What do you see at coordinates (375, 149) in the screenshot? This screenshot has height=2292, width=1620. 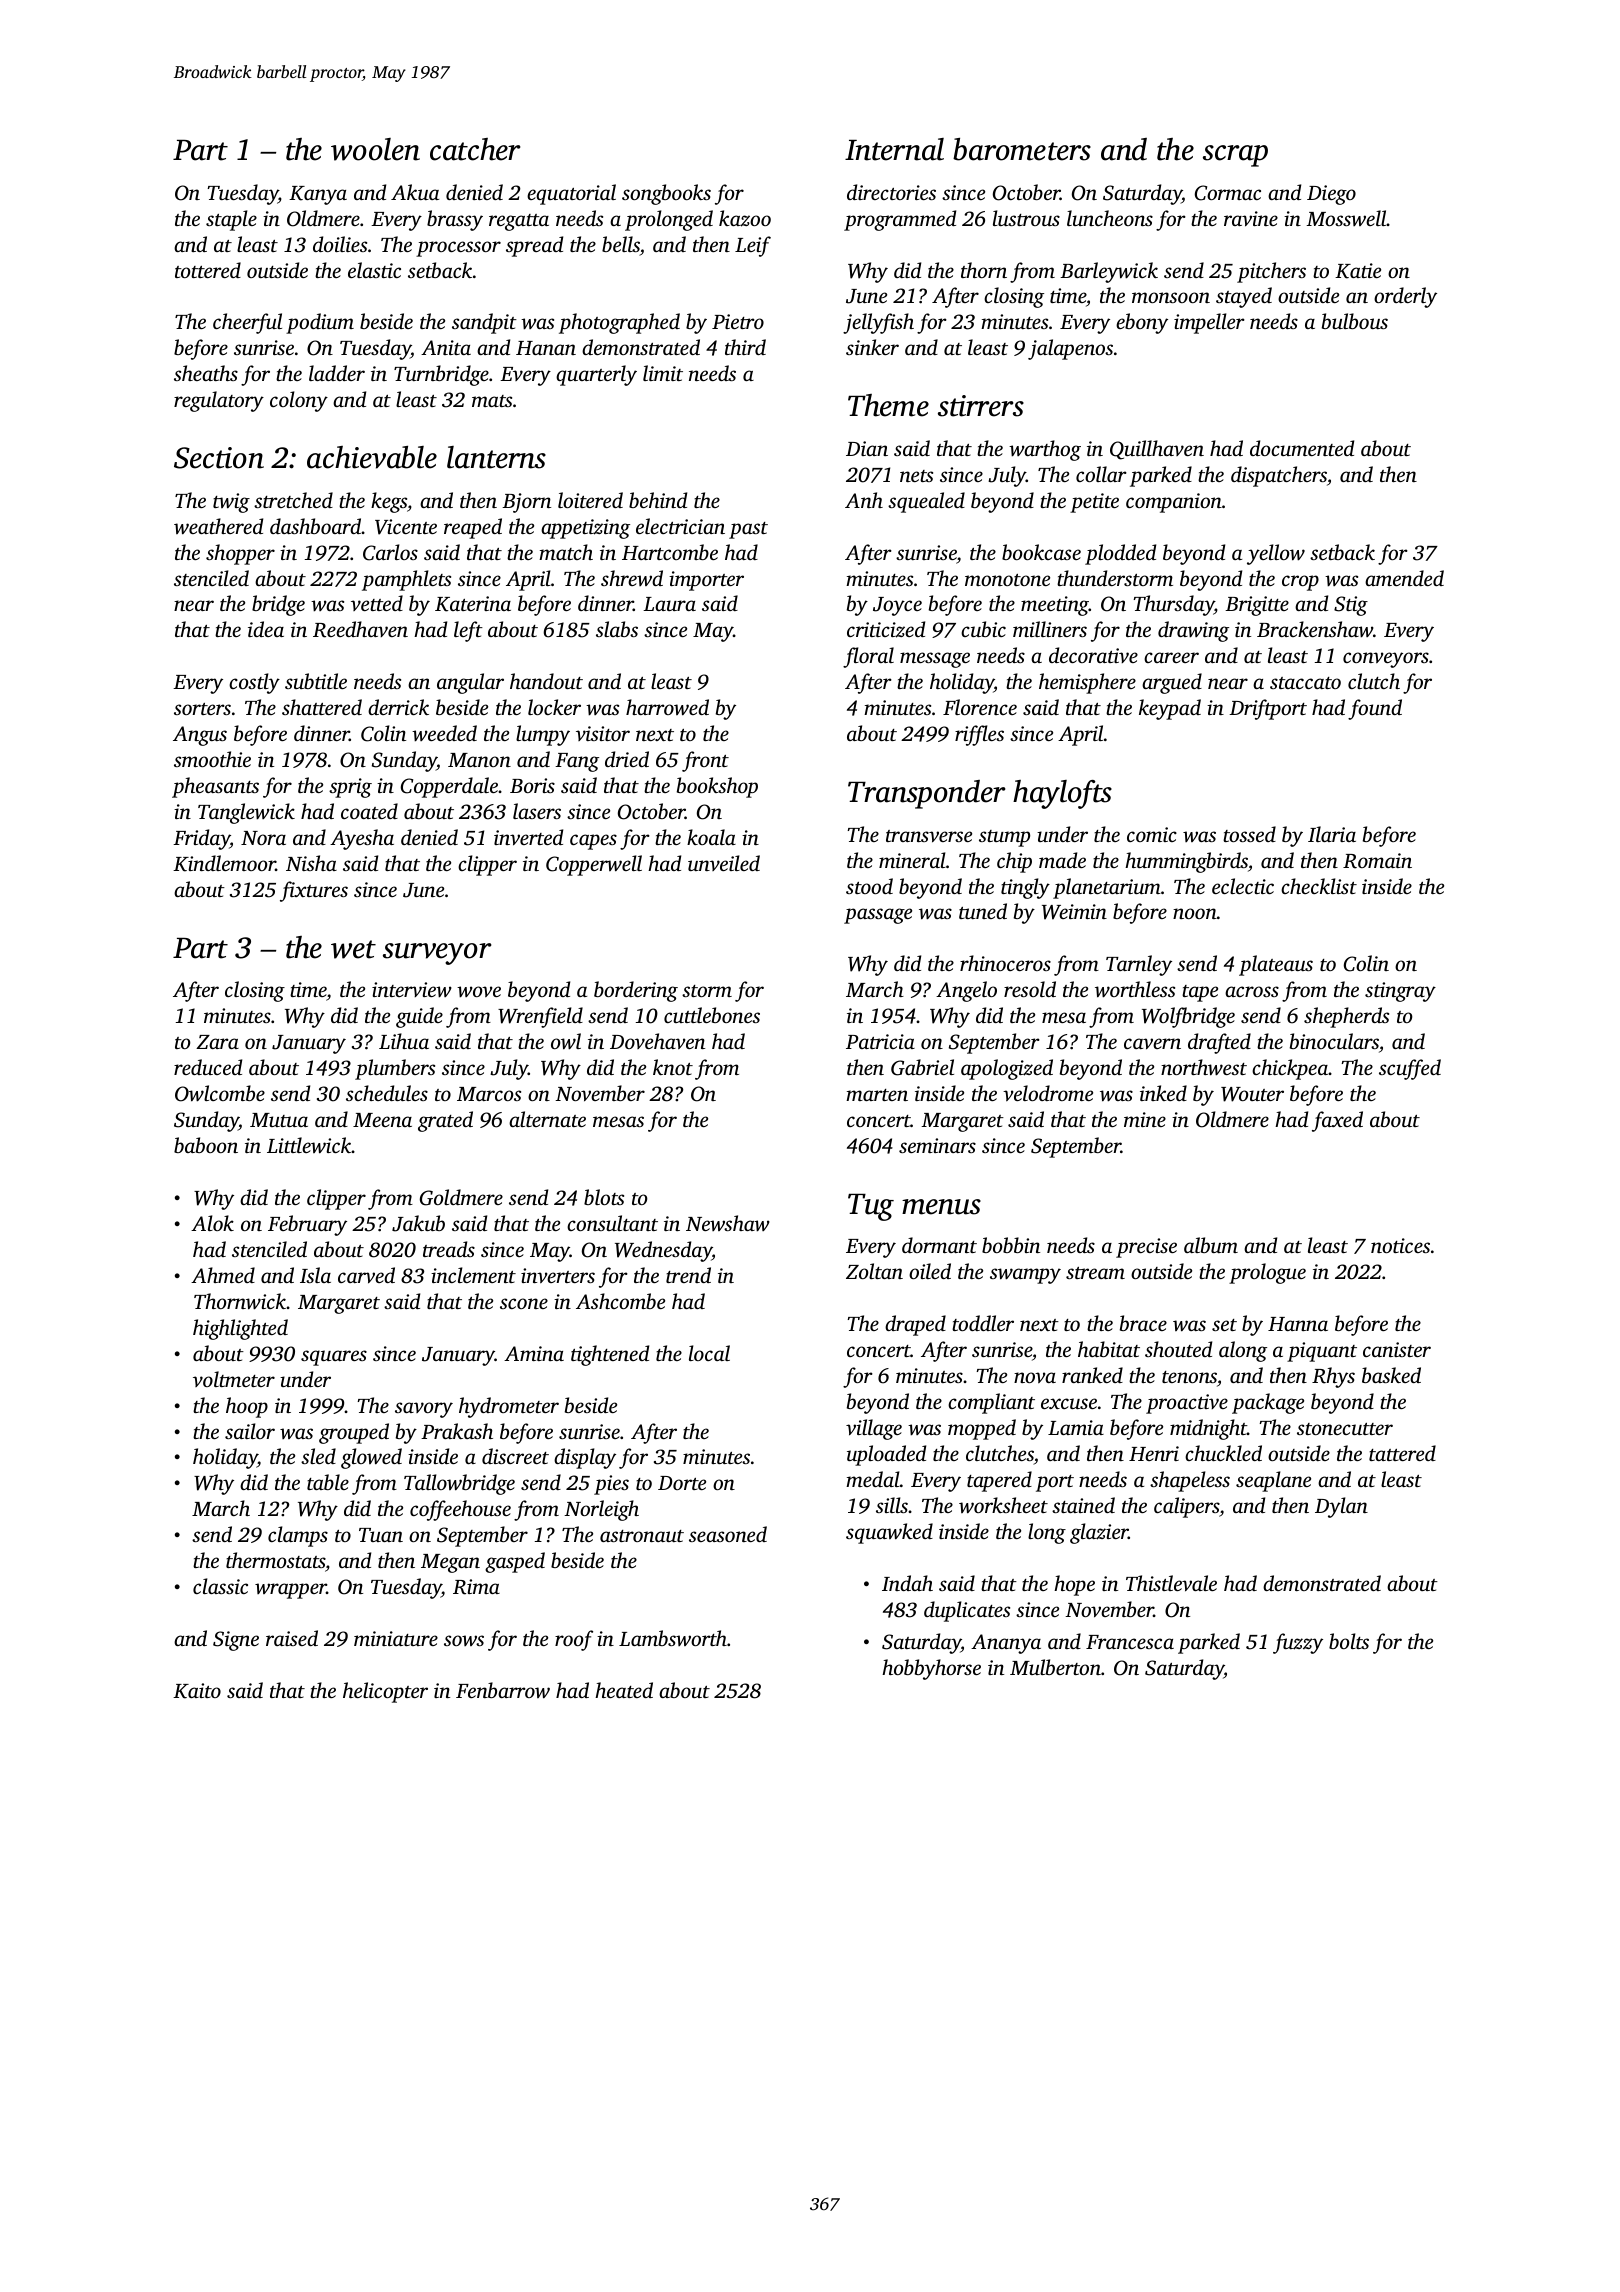 I see `woolen` at bounding box center [375, 149].
